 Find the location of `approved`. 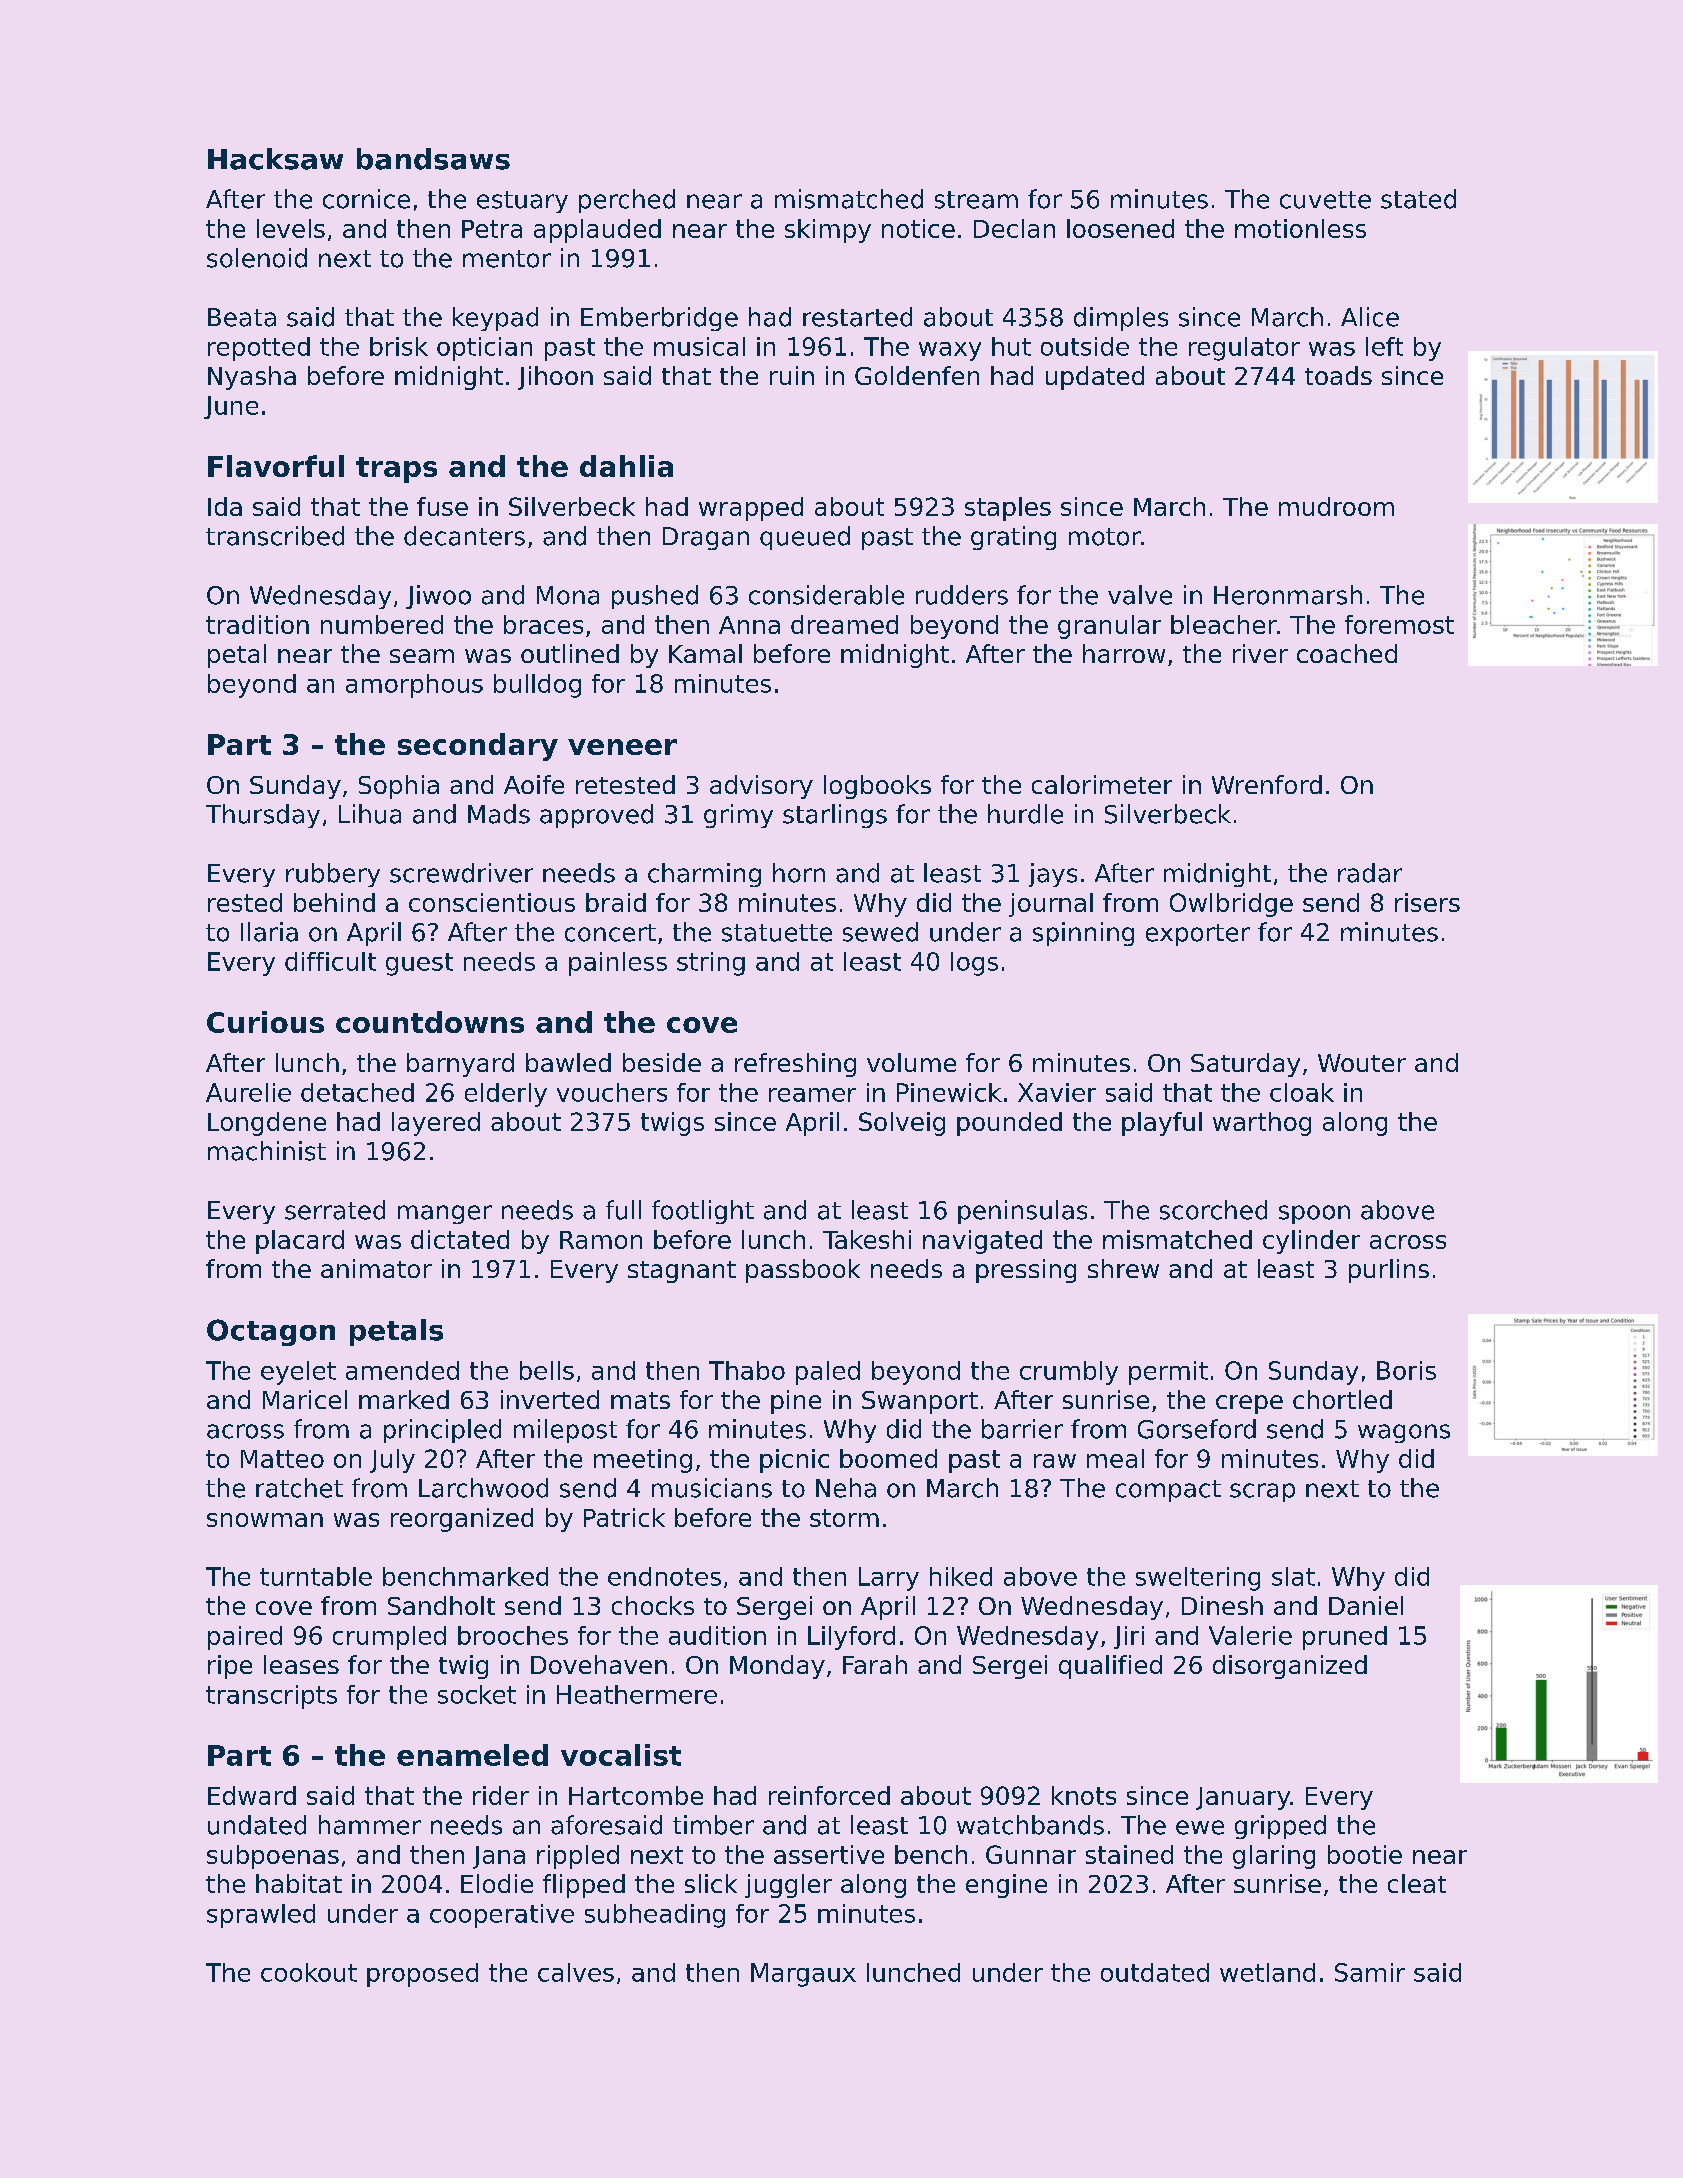

approved is located at coordinates (596, 816).
